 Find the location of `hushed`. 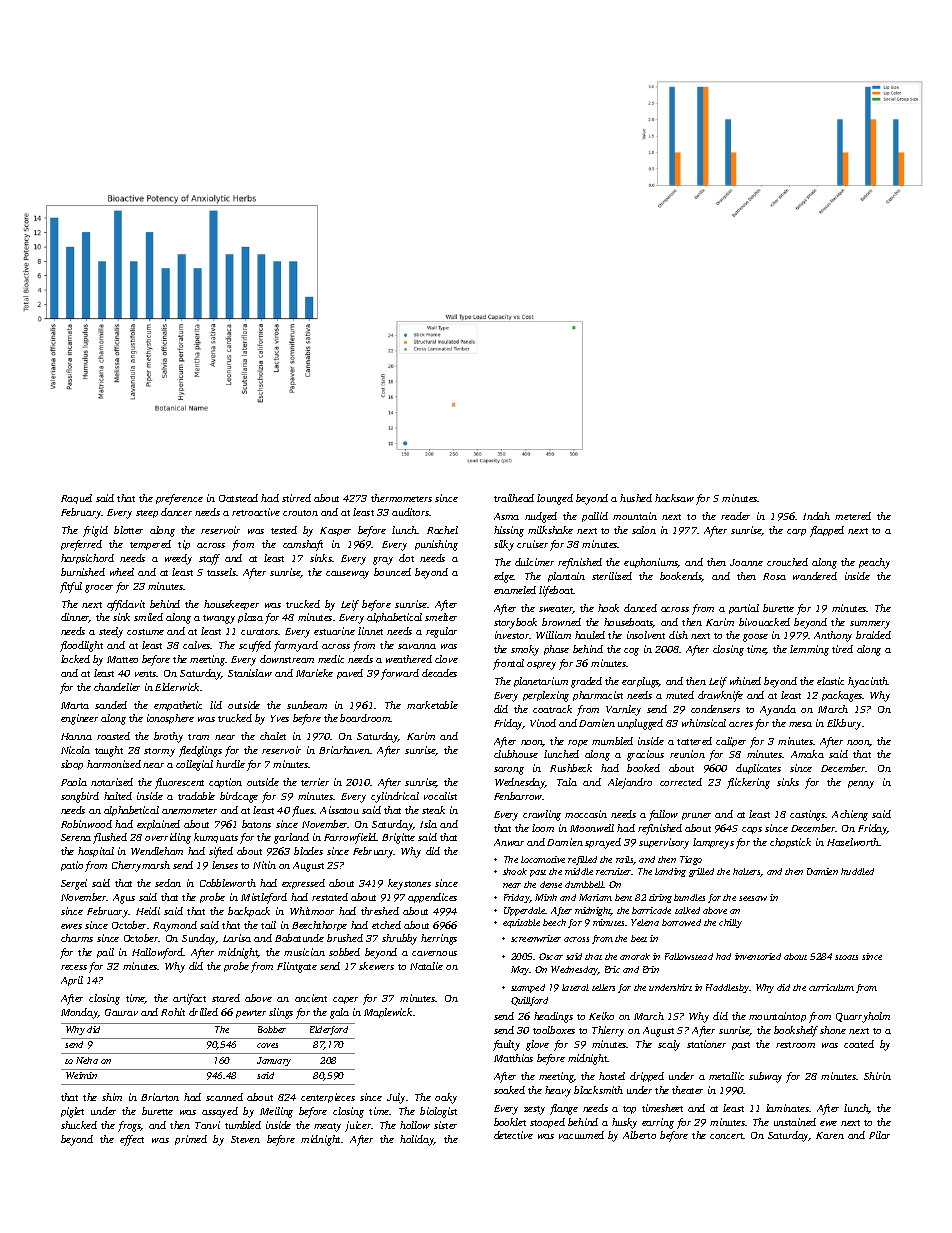

hushed is located at coordinates (636, 498).
